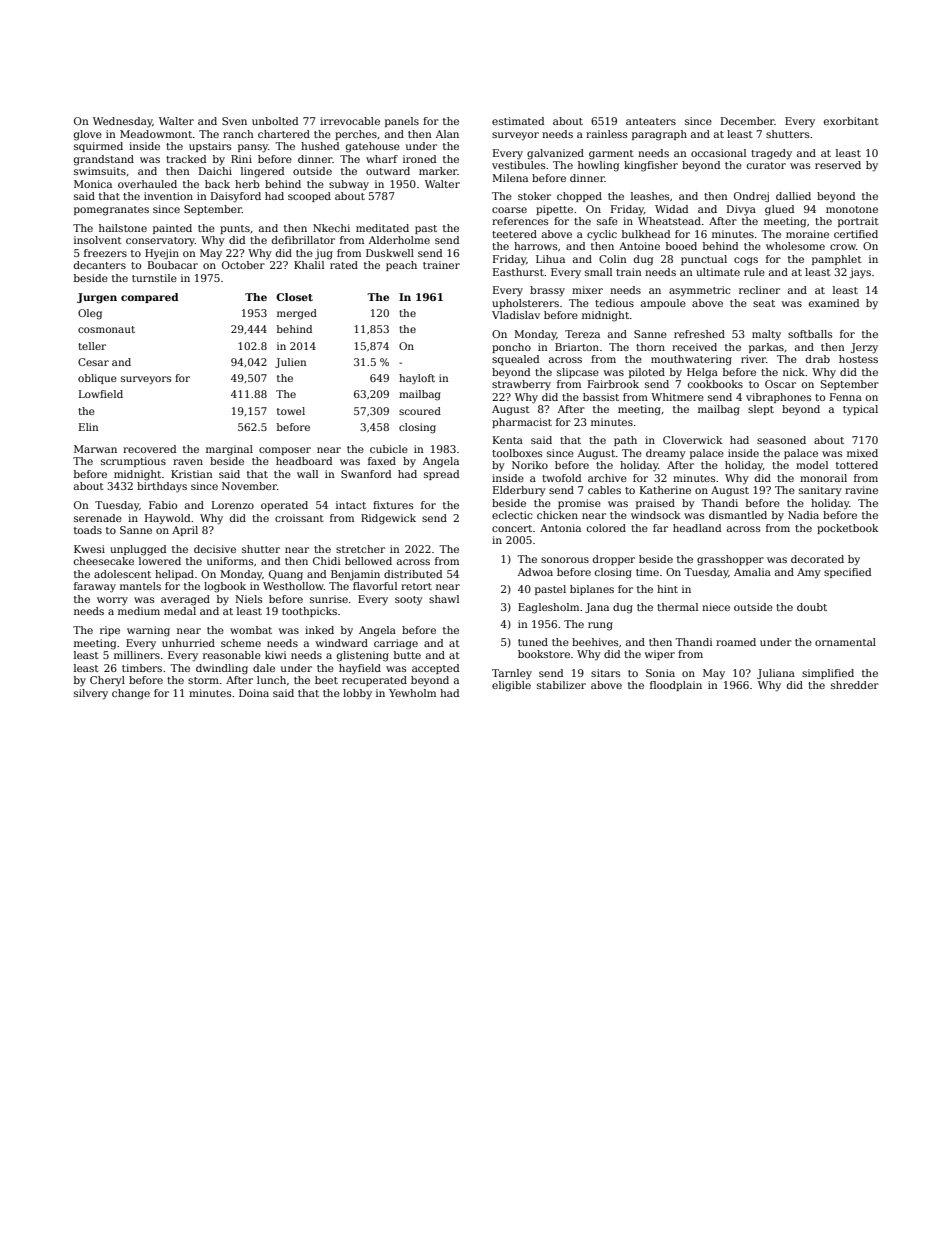 This document has width=952, height=1233. I want to click on sanitary, so click(820, 491).
